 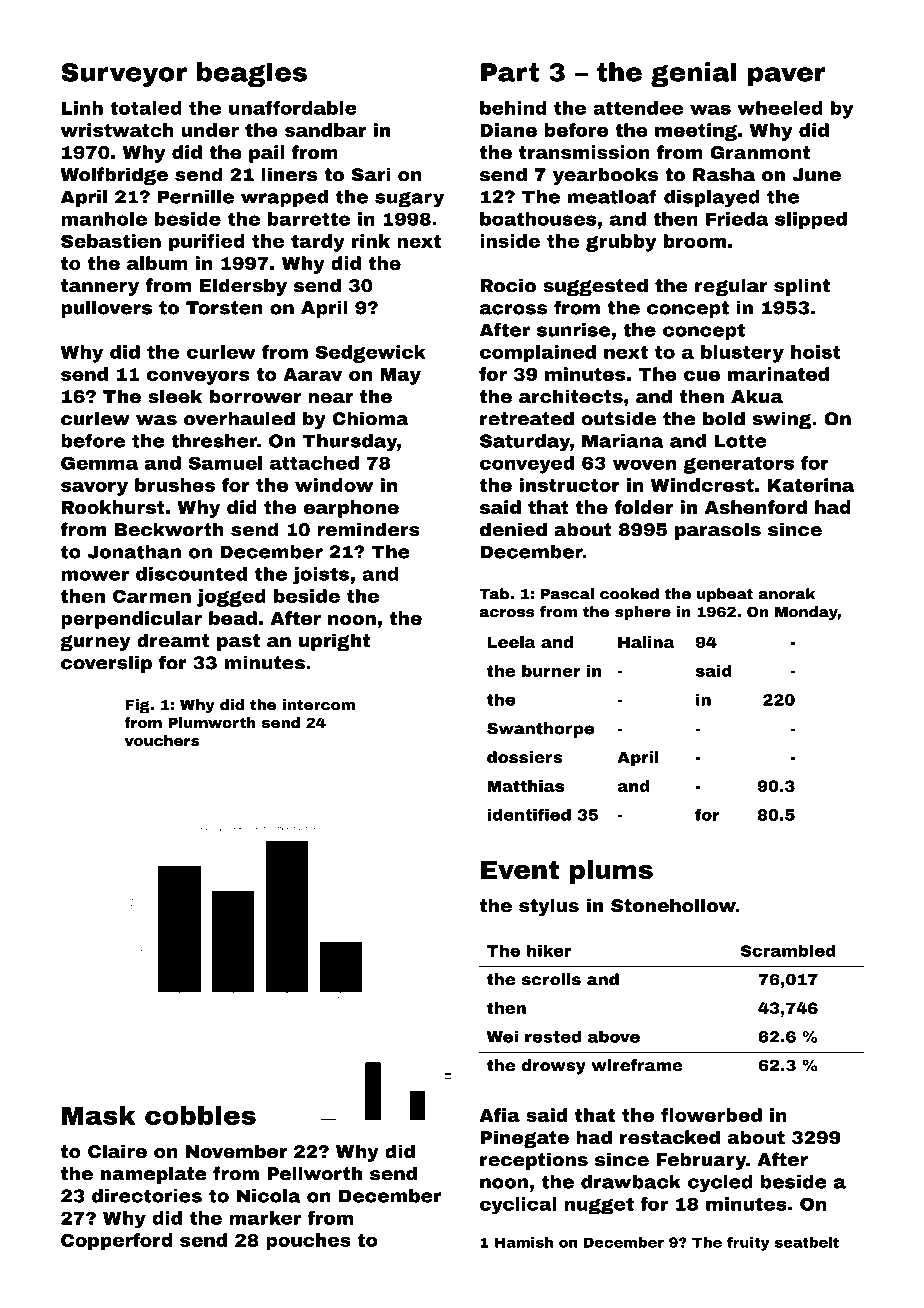 I want to click on Rocio, so click(x=508, y=285).
